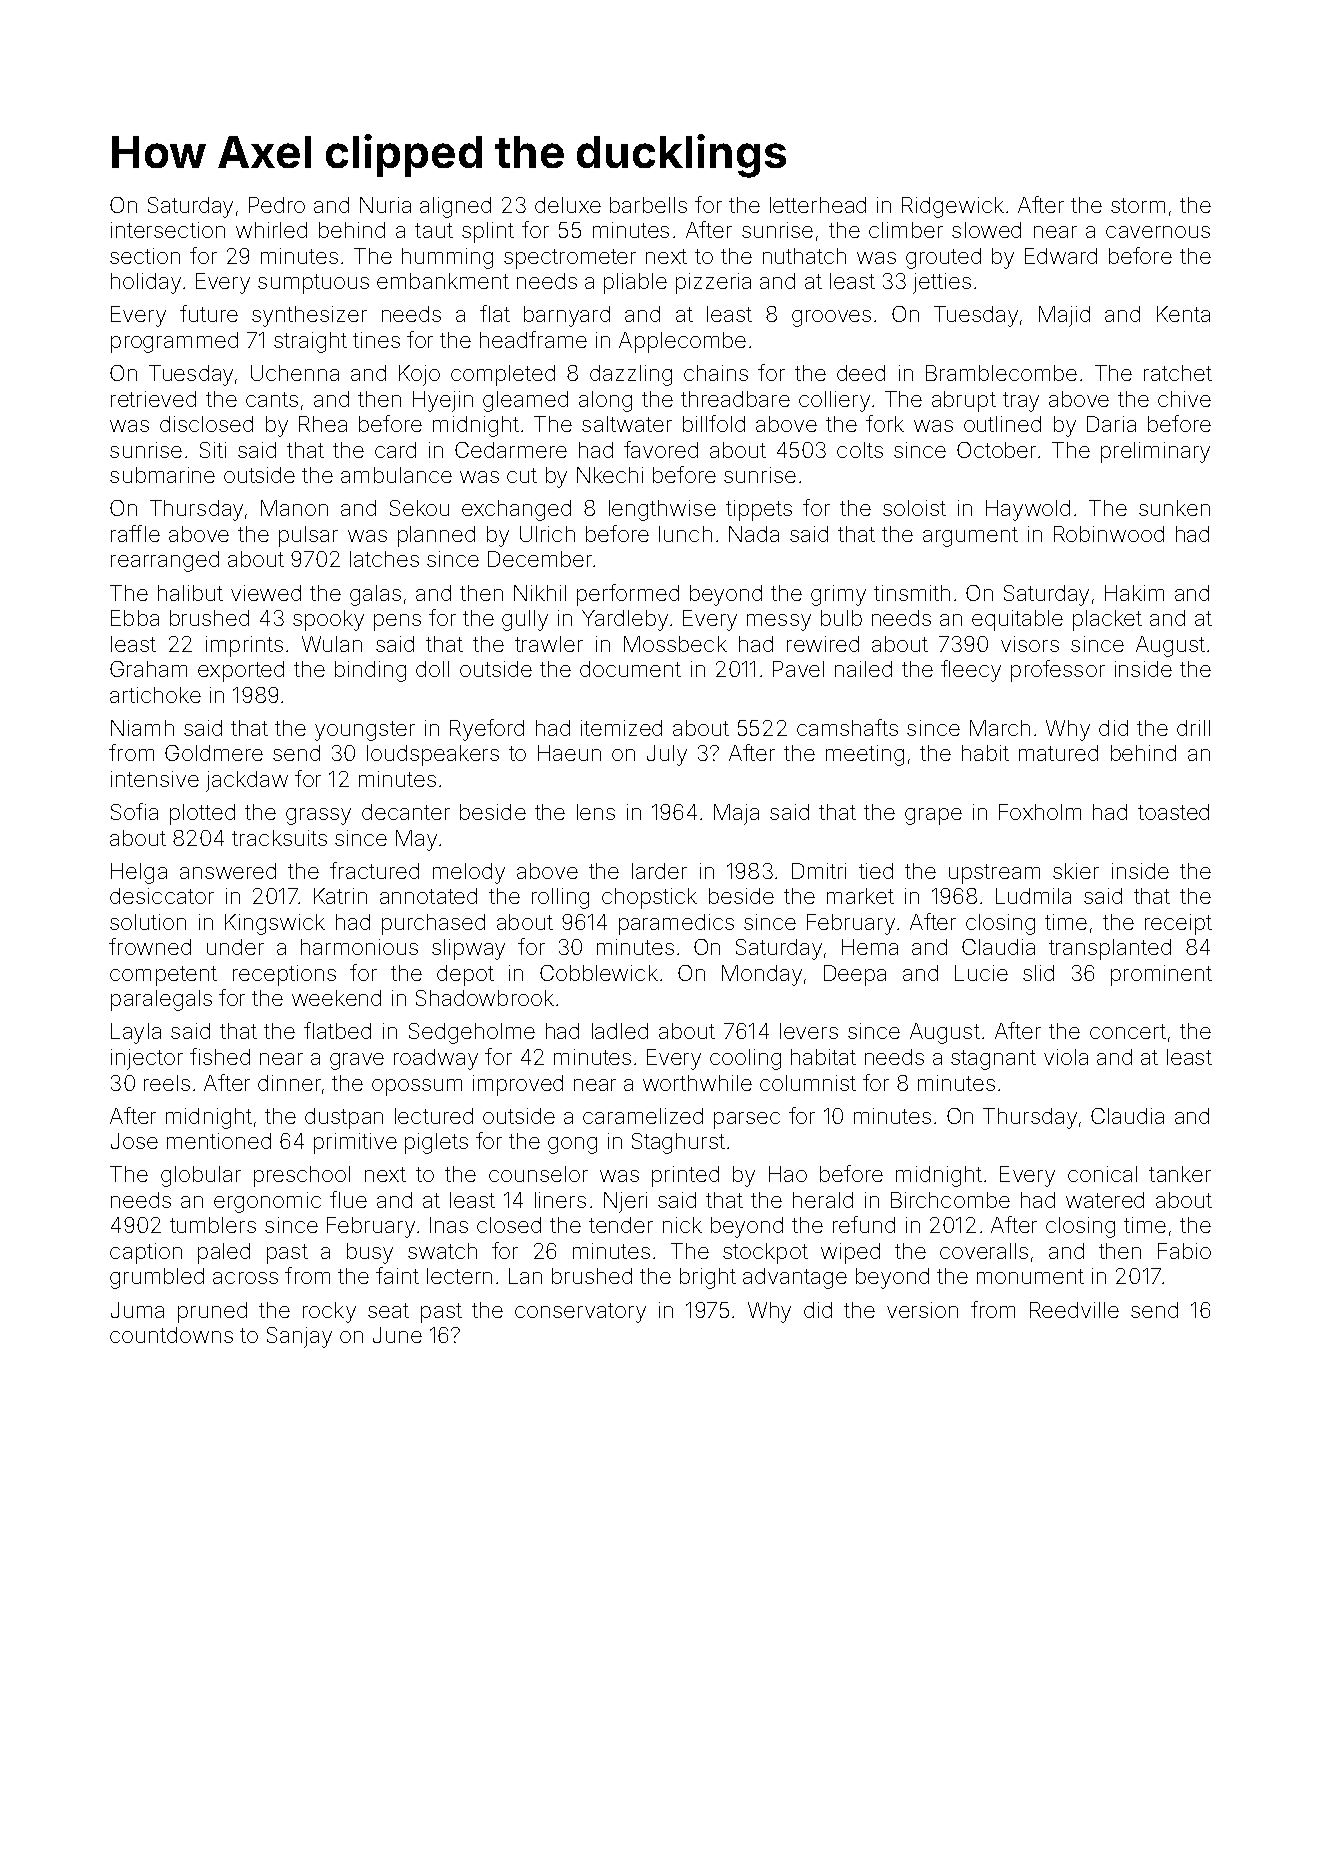  I want to click on piglets, so click(436, 1143).
